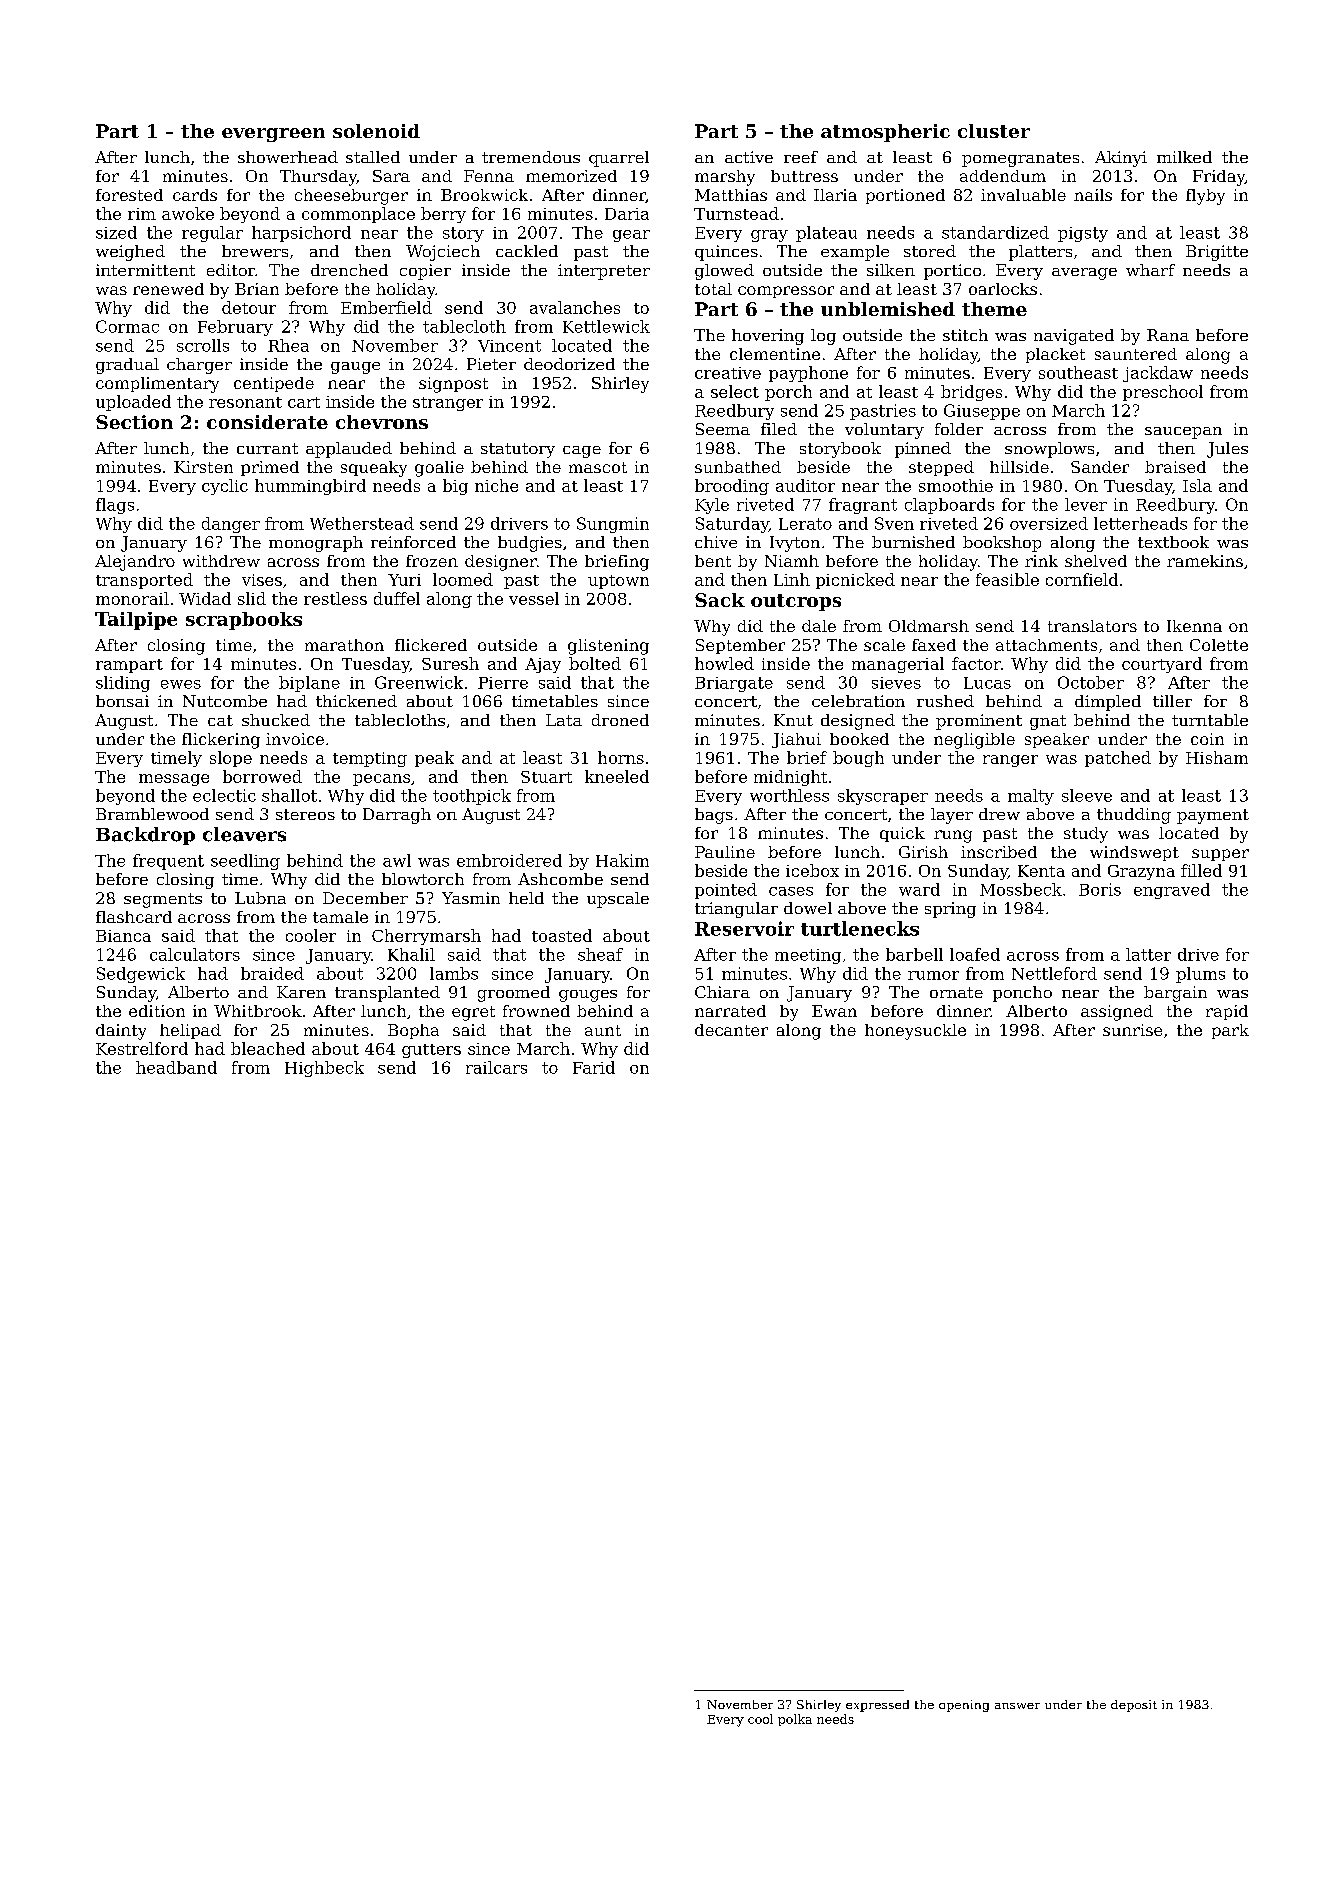 The image size is (1344, 1900). What do you see at coordinates (324, 1069) in the screenshot?
I see `Highbeck` at bounding box center [324, 1069].
